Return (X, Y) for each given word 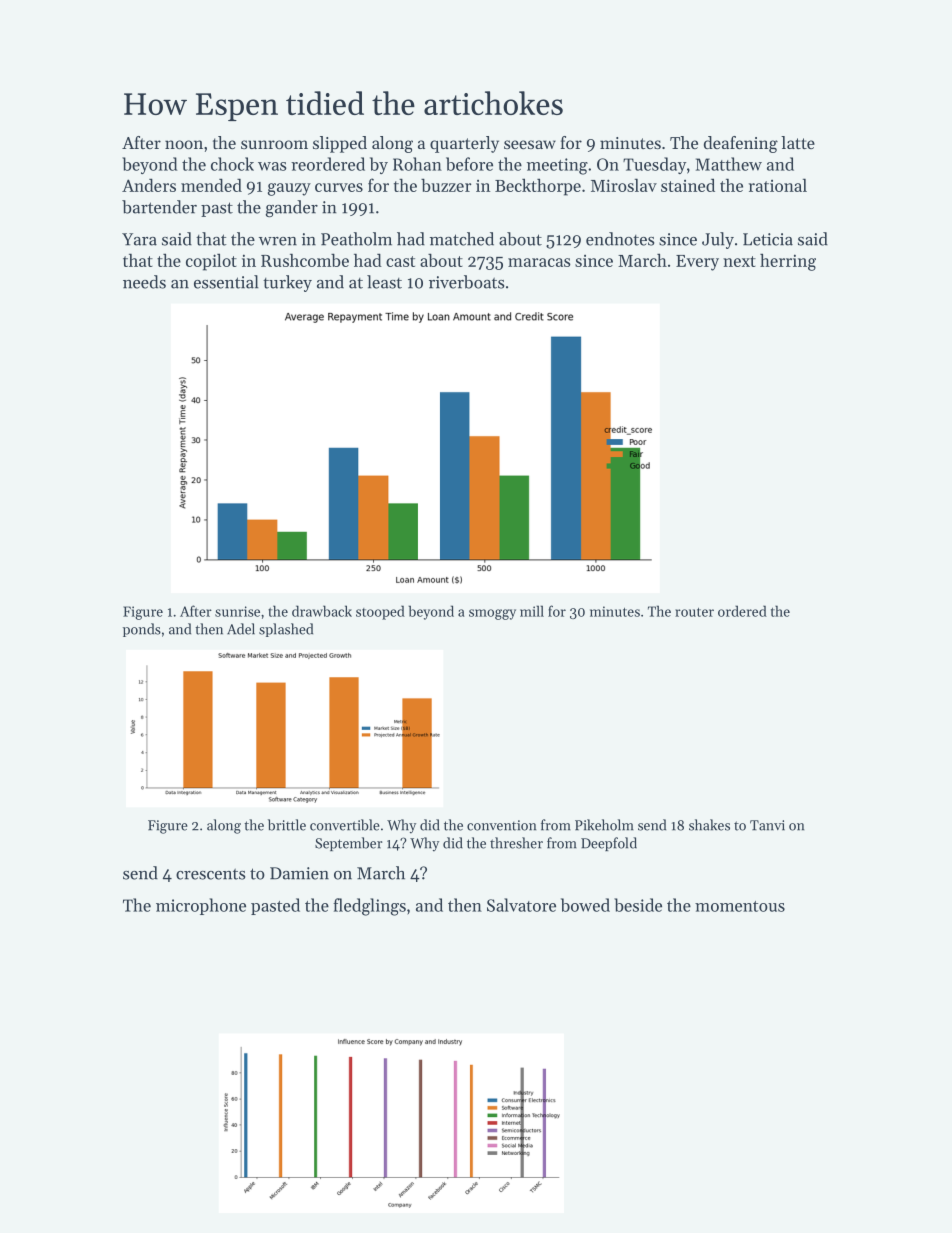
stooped (380, 612)
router (694, 612)
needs (144, 282)
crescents (210, 874)
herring (788, 262)
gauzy (289, 189)
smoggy (492, 614)
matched (462, 239)
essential (226, 282)
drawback (322, 611)
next (739, 261)
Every (697, 263)
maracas (539, 262)
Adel (241, 629)
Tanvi (767, 825)
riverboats (466, 282)
